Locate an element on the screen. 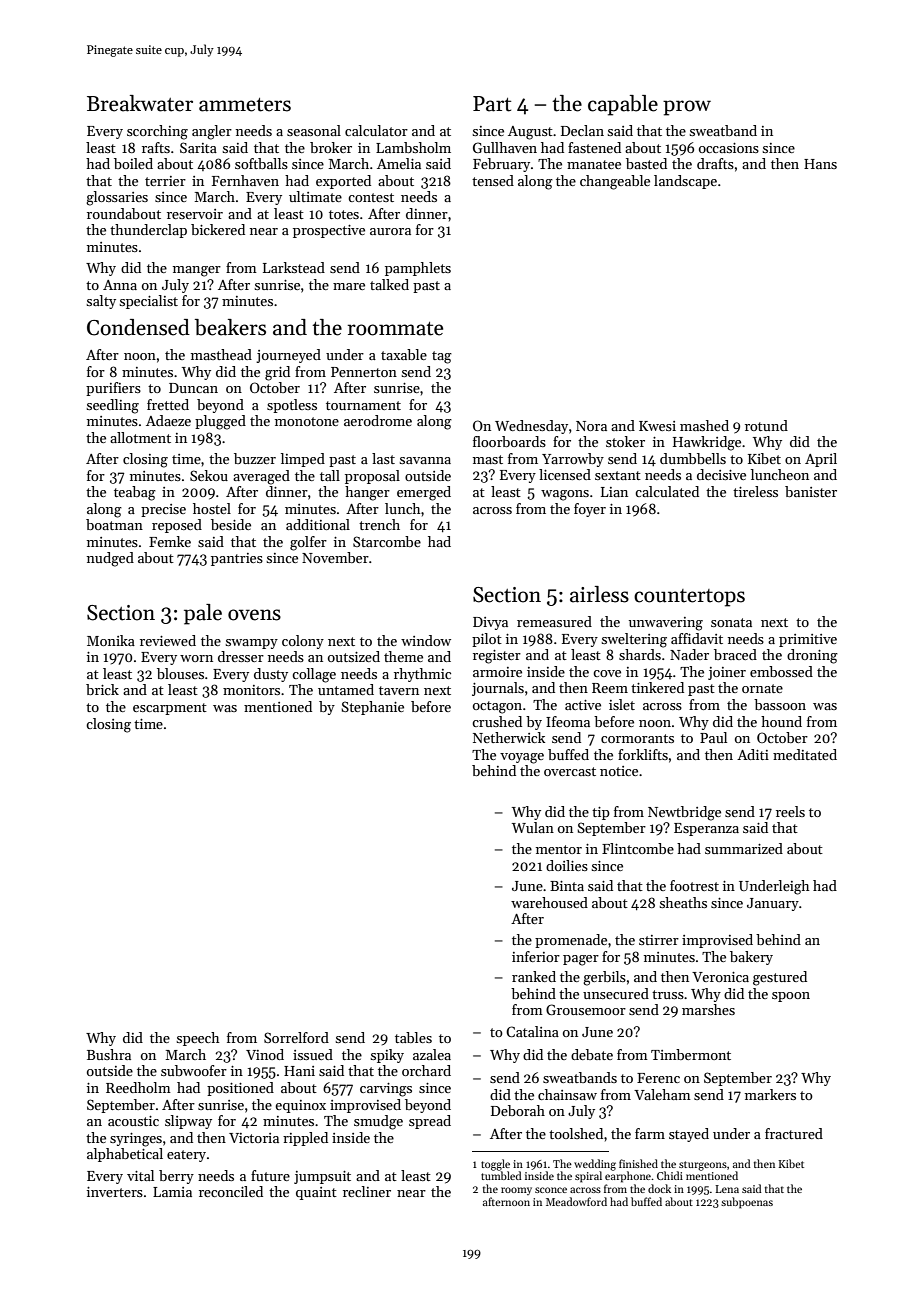  foyer is located at coordinates (590, 510).
